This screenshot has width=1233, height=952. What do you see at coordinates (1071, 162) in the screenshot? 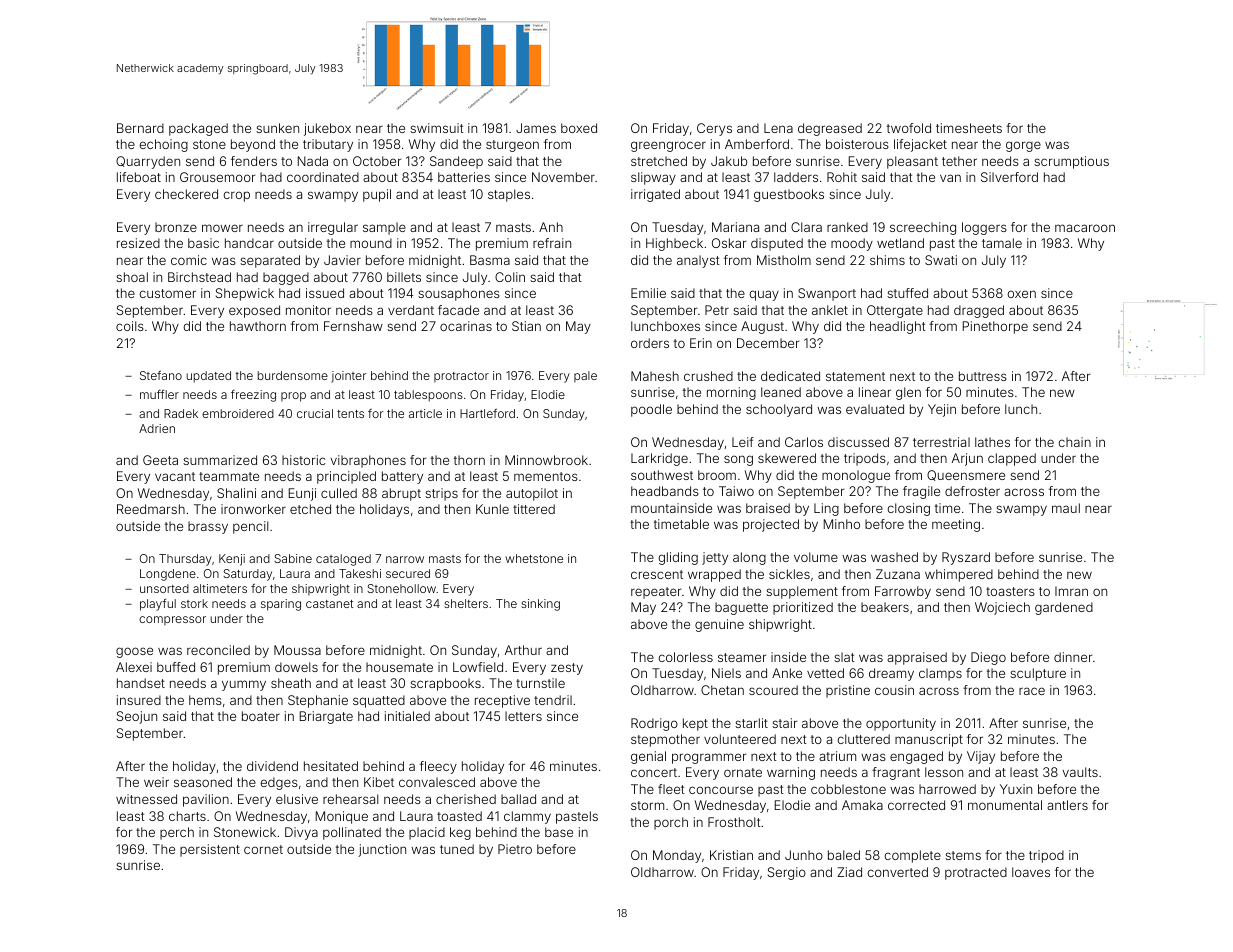
I see `scrumptious` at bounding box center [1071, 162].
